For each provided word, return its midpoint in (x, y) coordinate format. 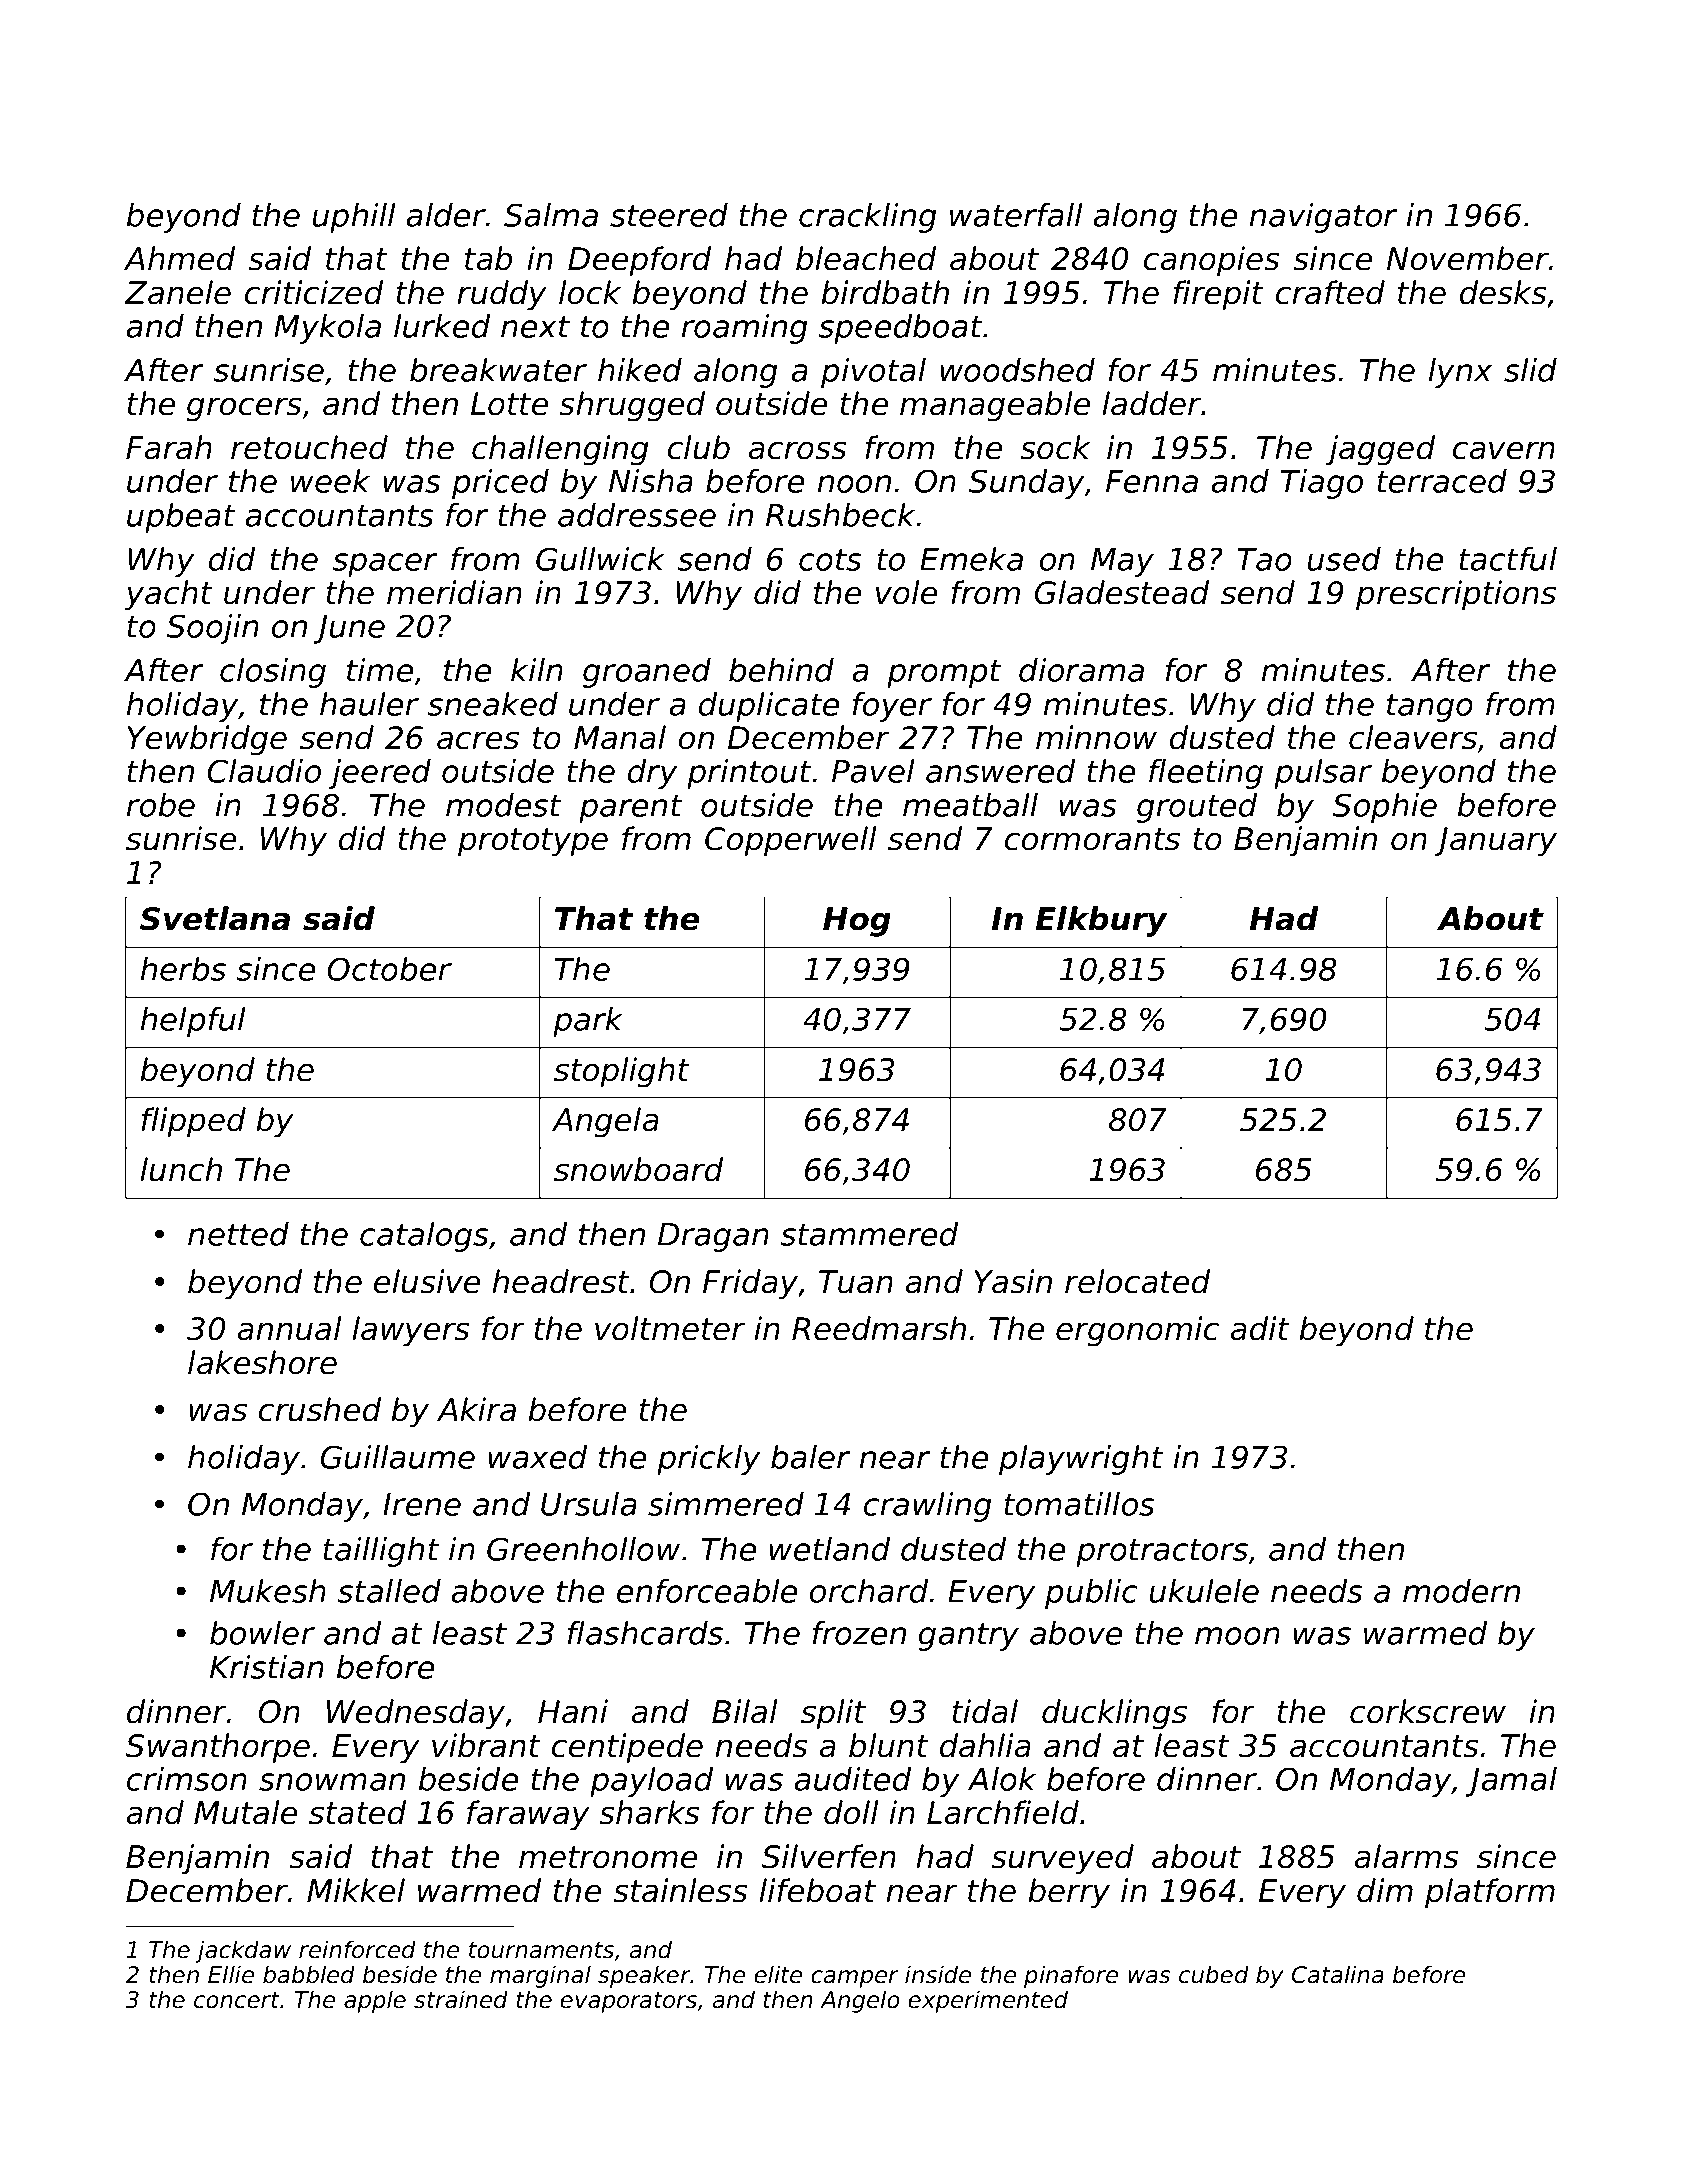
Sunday (1026, 484)
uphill (354, 218)
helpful (193, 1022)
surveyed (1062, 1859)
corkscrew (1428, 1711)
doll (851, 1812)
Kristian (267, 1667)
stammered (869, 1234)
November (1468, 258)
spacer (385, 565)
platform (1490, 1893)
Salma (551, 215)
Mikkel (356, 1890)
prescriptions (1456, 595)
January (1495, 842)
